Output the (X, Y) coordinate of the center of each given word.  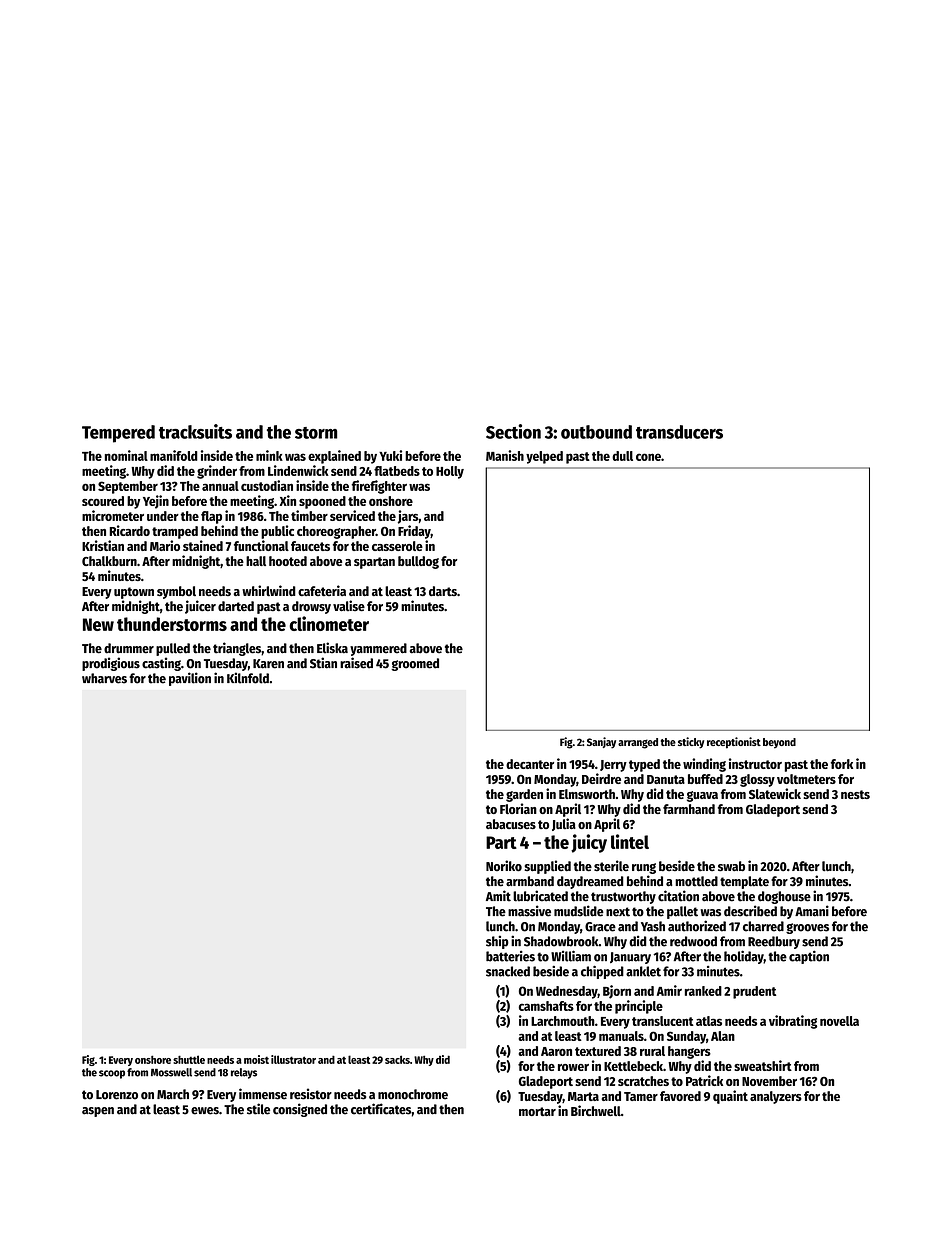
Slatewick (775, 793)
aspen (98, 1112)
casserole (397, 546)
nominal (126, 455)
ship (497, 942)
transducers (679, 432)
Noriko (504, 865)
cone (648, 457)
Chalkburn (109, 561)
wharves (104, 678)
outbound (596, 432)
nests (855, 794)
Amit (498, 896)
